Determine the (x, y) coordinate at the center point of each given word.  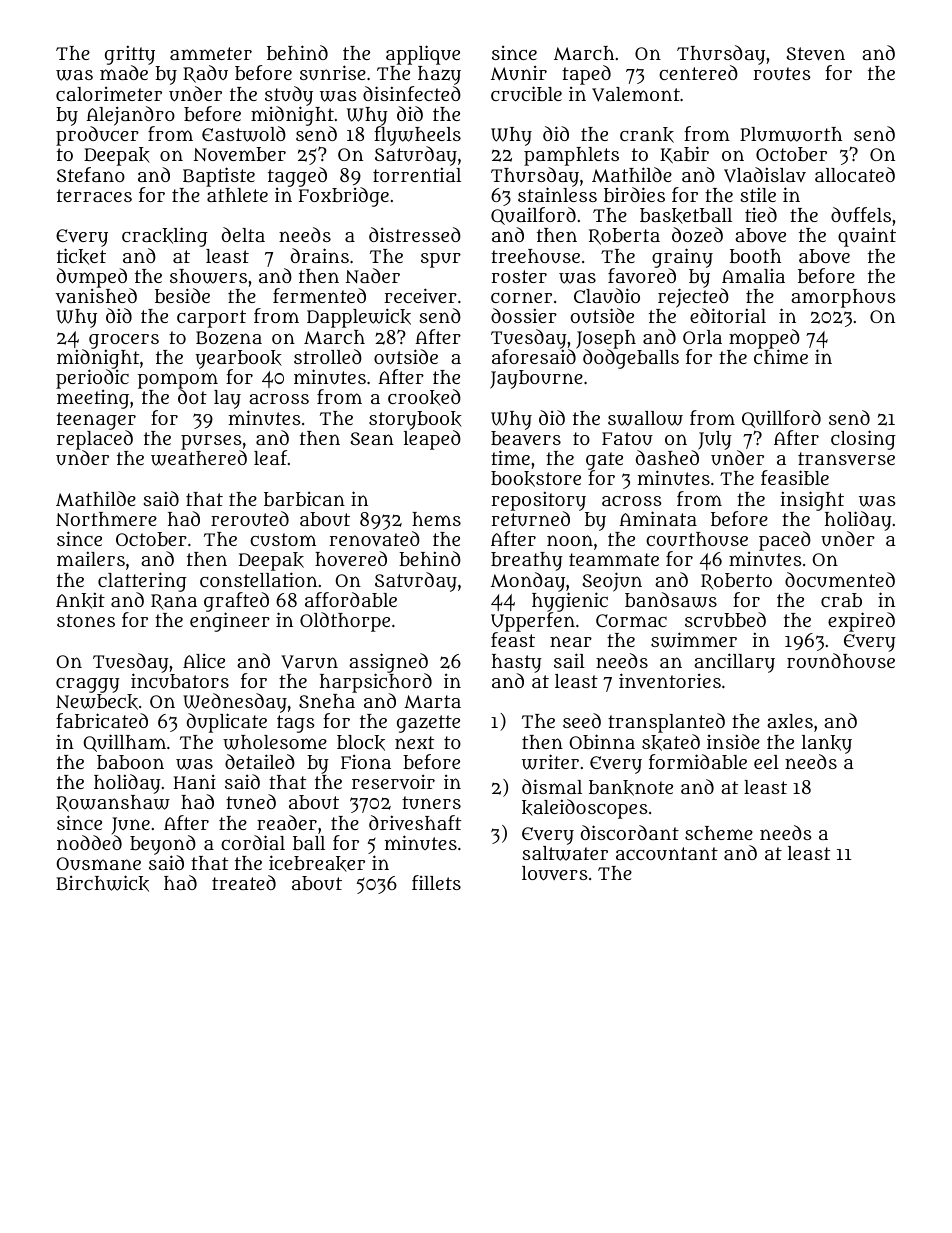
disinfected (412, 93)
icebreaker (317, 863)
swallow (645, 418)
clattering (142, 582)
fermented (319, 295)
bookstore (536, 479)
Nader (372, 275)
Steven (815, 54)
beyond (163, 845)
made (124, 73)
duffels (861, 214)
